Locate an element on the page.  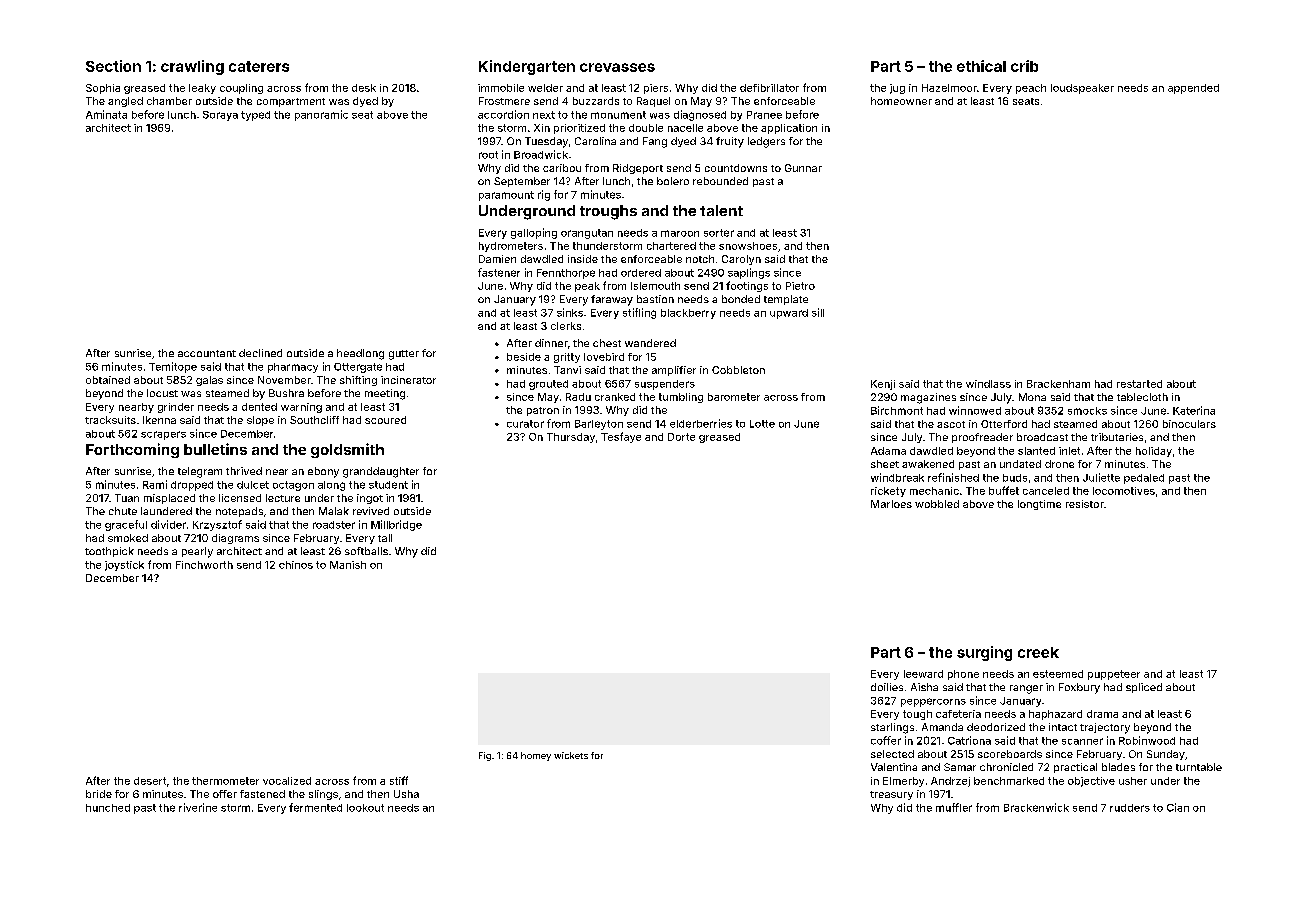
tall is located at coordinates (385, 538).
